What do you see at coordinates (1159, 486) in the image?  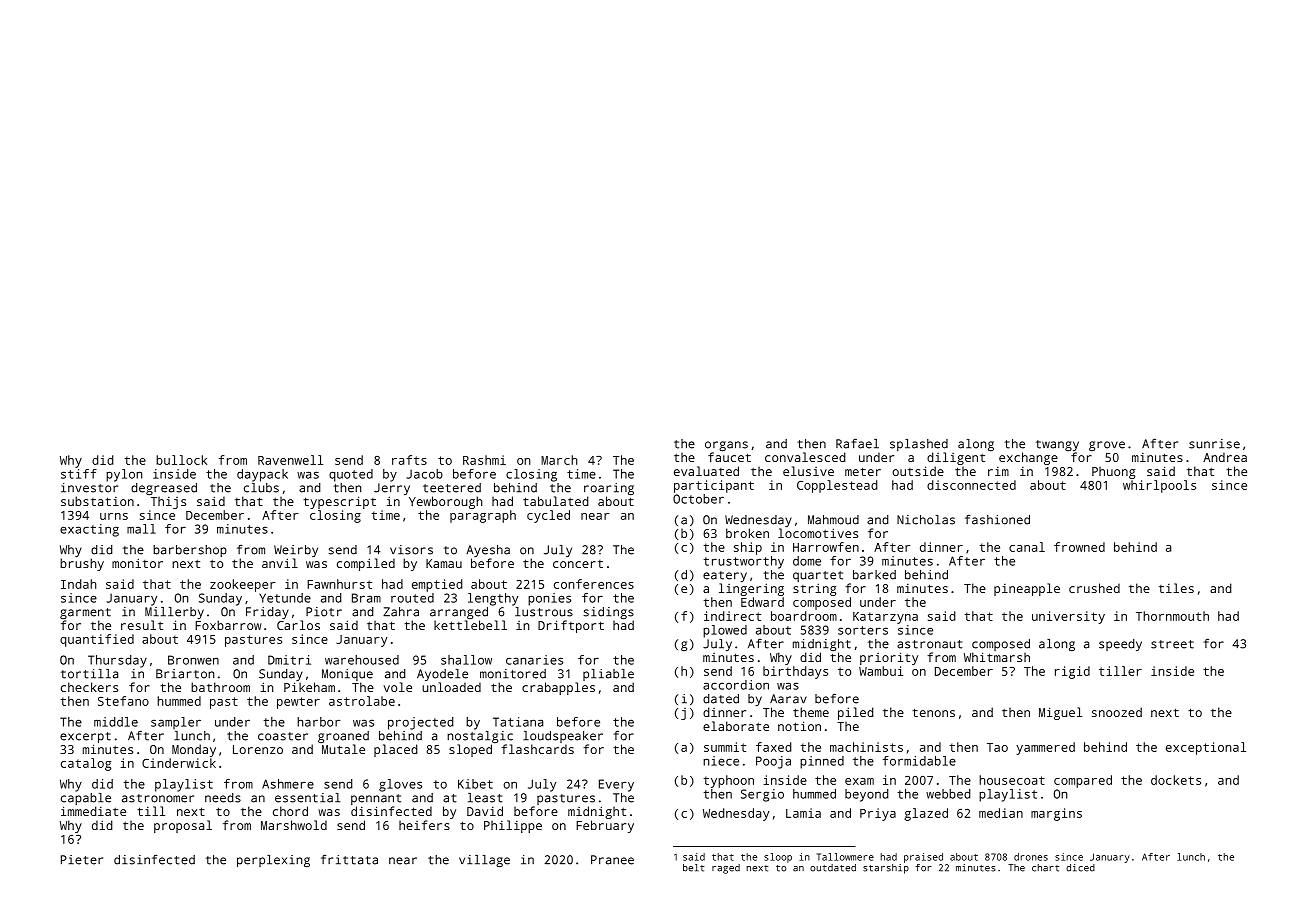 I see `whirlpools` at bounding box center [1159, 486].
